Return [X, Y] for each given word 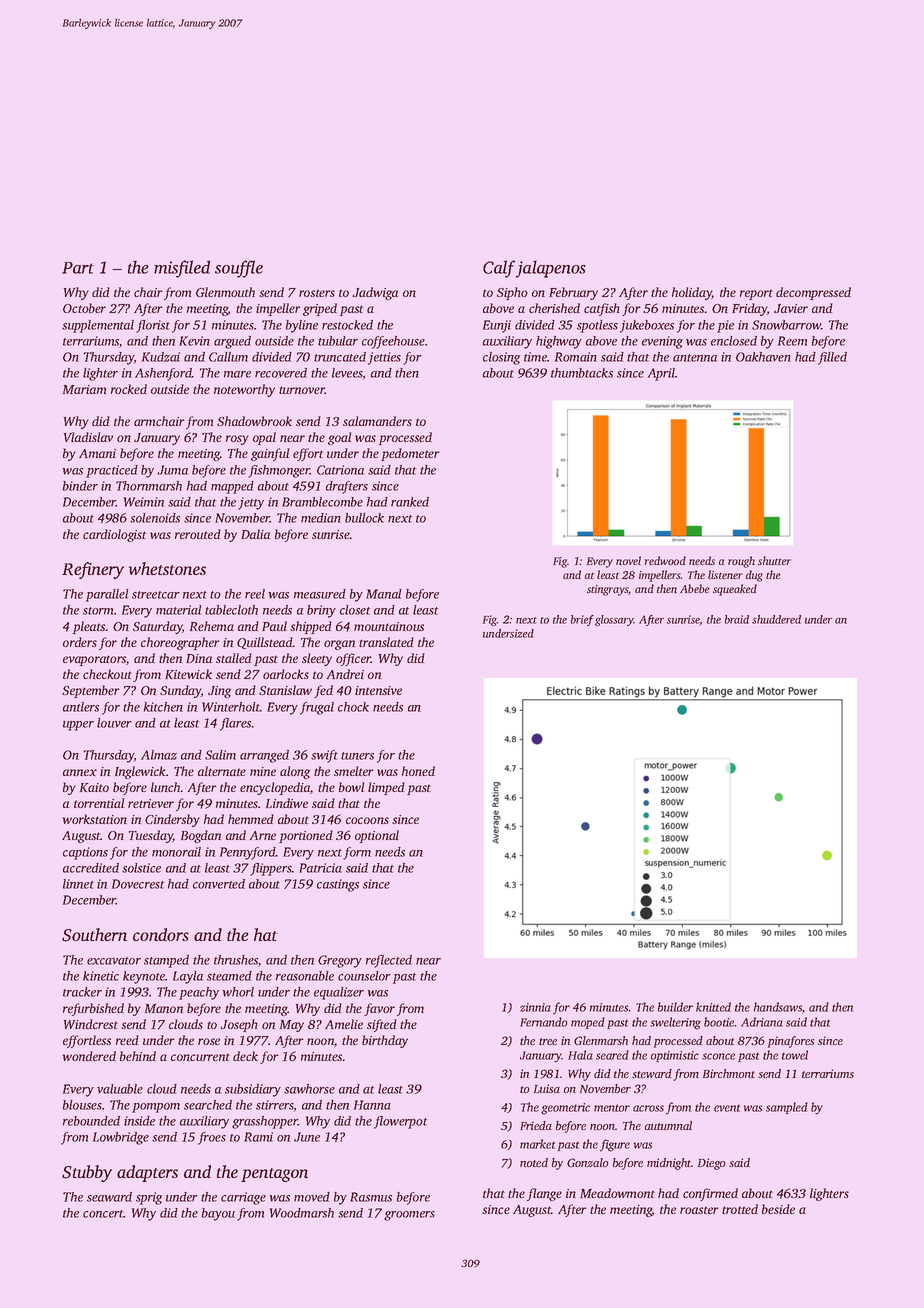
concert [103, 1214]
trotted [740, 1209]
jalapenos [551, 269]
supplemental [98, 326]
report [756, 294]
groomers [409, 1216]
